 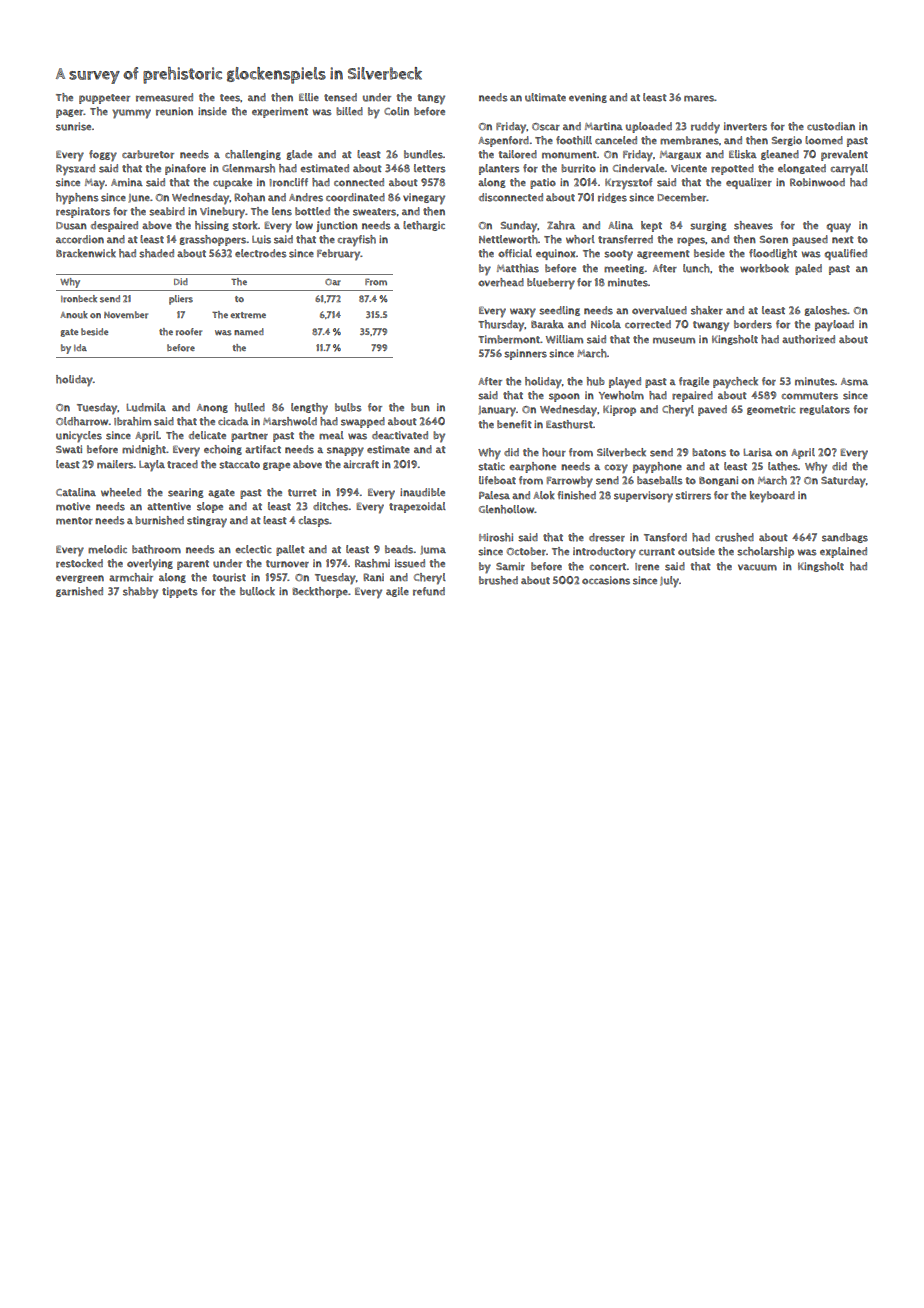 What do you see at coordinates (551, 284) in the screenshot?
I see `blueberry` at bounding box center [551, 284].
